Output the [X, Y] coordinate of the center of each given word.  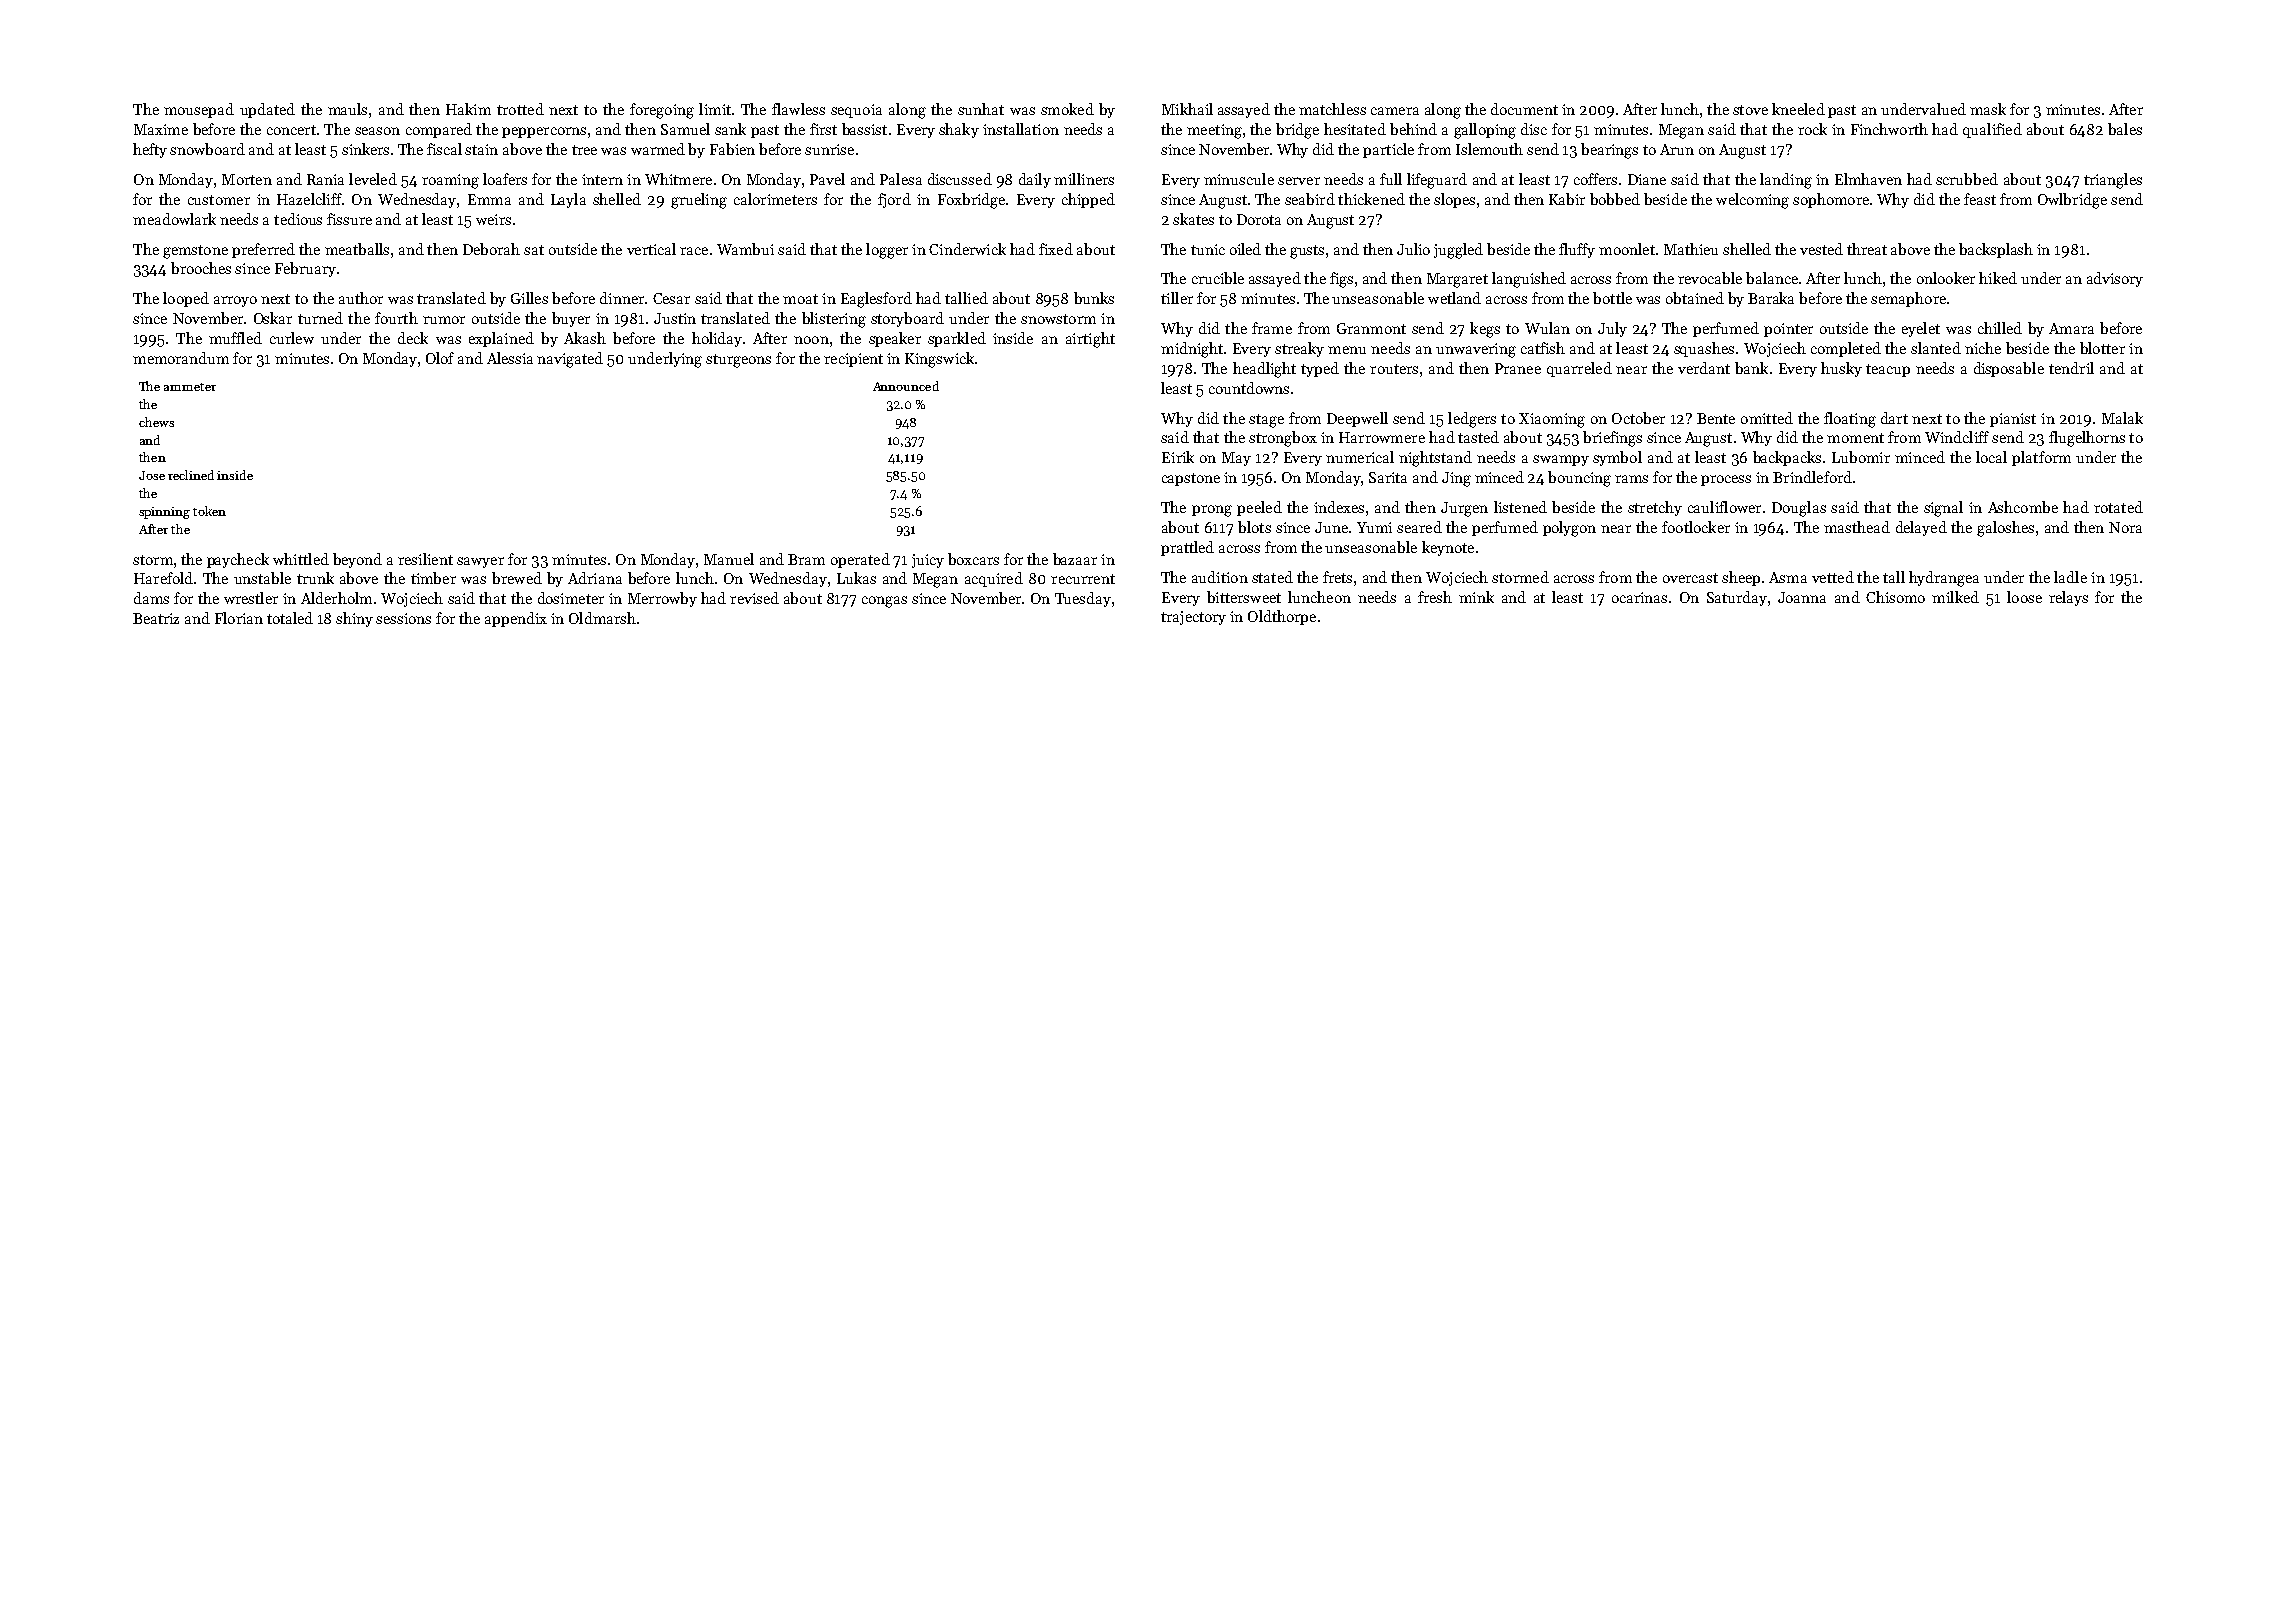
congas [884, 602]
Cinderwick [967, 249]
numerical [1360, 457]
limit [715, 109]
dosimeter [571, 598]
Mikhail [1187, 109]
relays [2068, 598]
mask [1988, 109]
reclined [191, 475]
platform [2041, 458]
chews [156, 422]
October [1638, 418]
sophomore [1831, 200]
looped [186, 299]
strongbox [1283, 439]
